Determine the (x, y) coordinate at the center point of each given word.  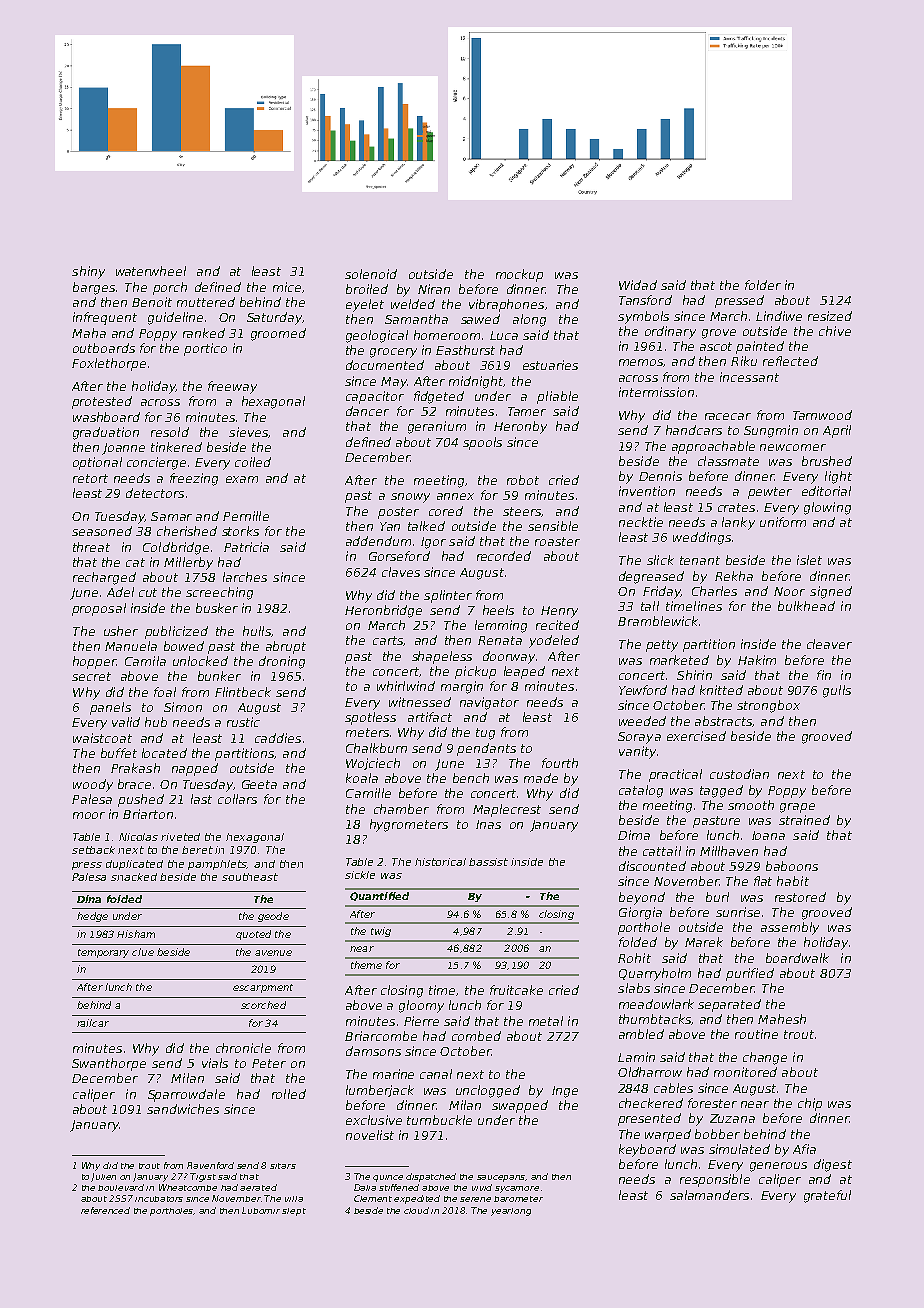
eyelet (365, 305)
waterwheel (151, 271)
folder (763, 285)
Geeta (259, 784)
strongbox (768, 706)
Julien (103, 1177)
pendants (486, 749)
